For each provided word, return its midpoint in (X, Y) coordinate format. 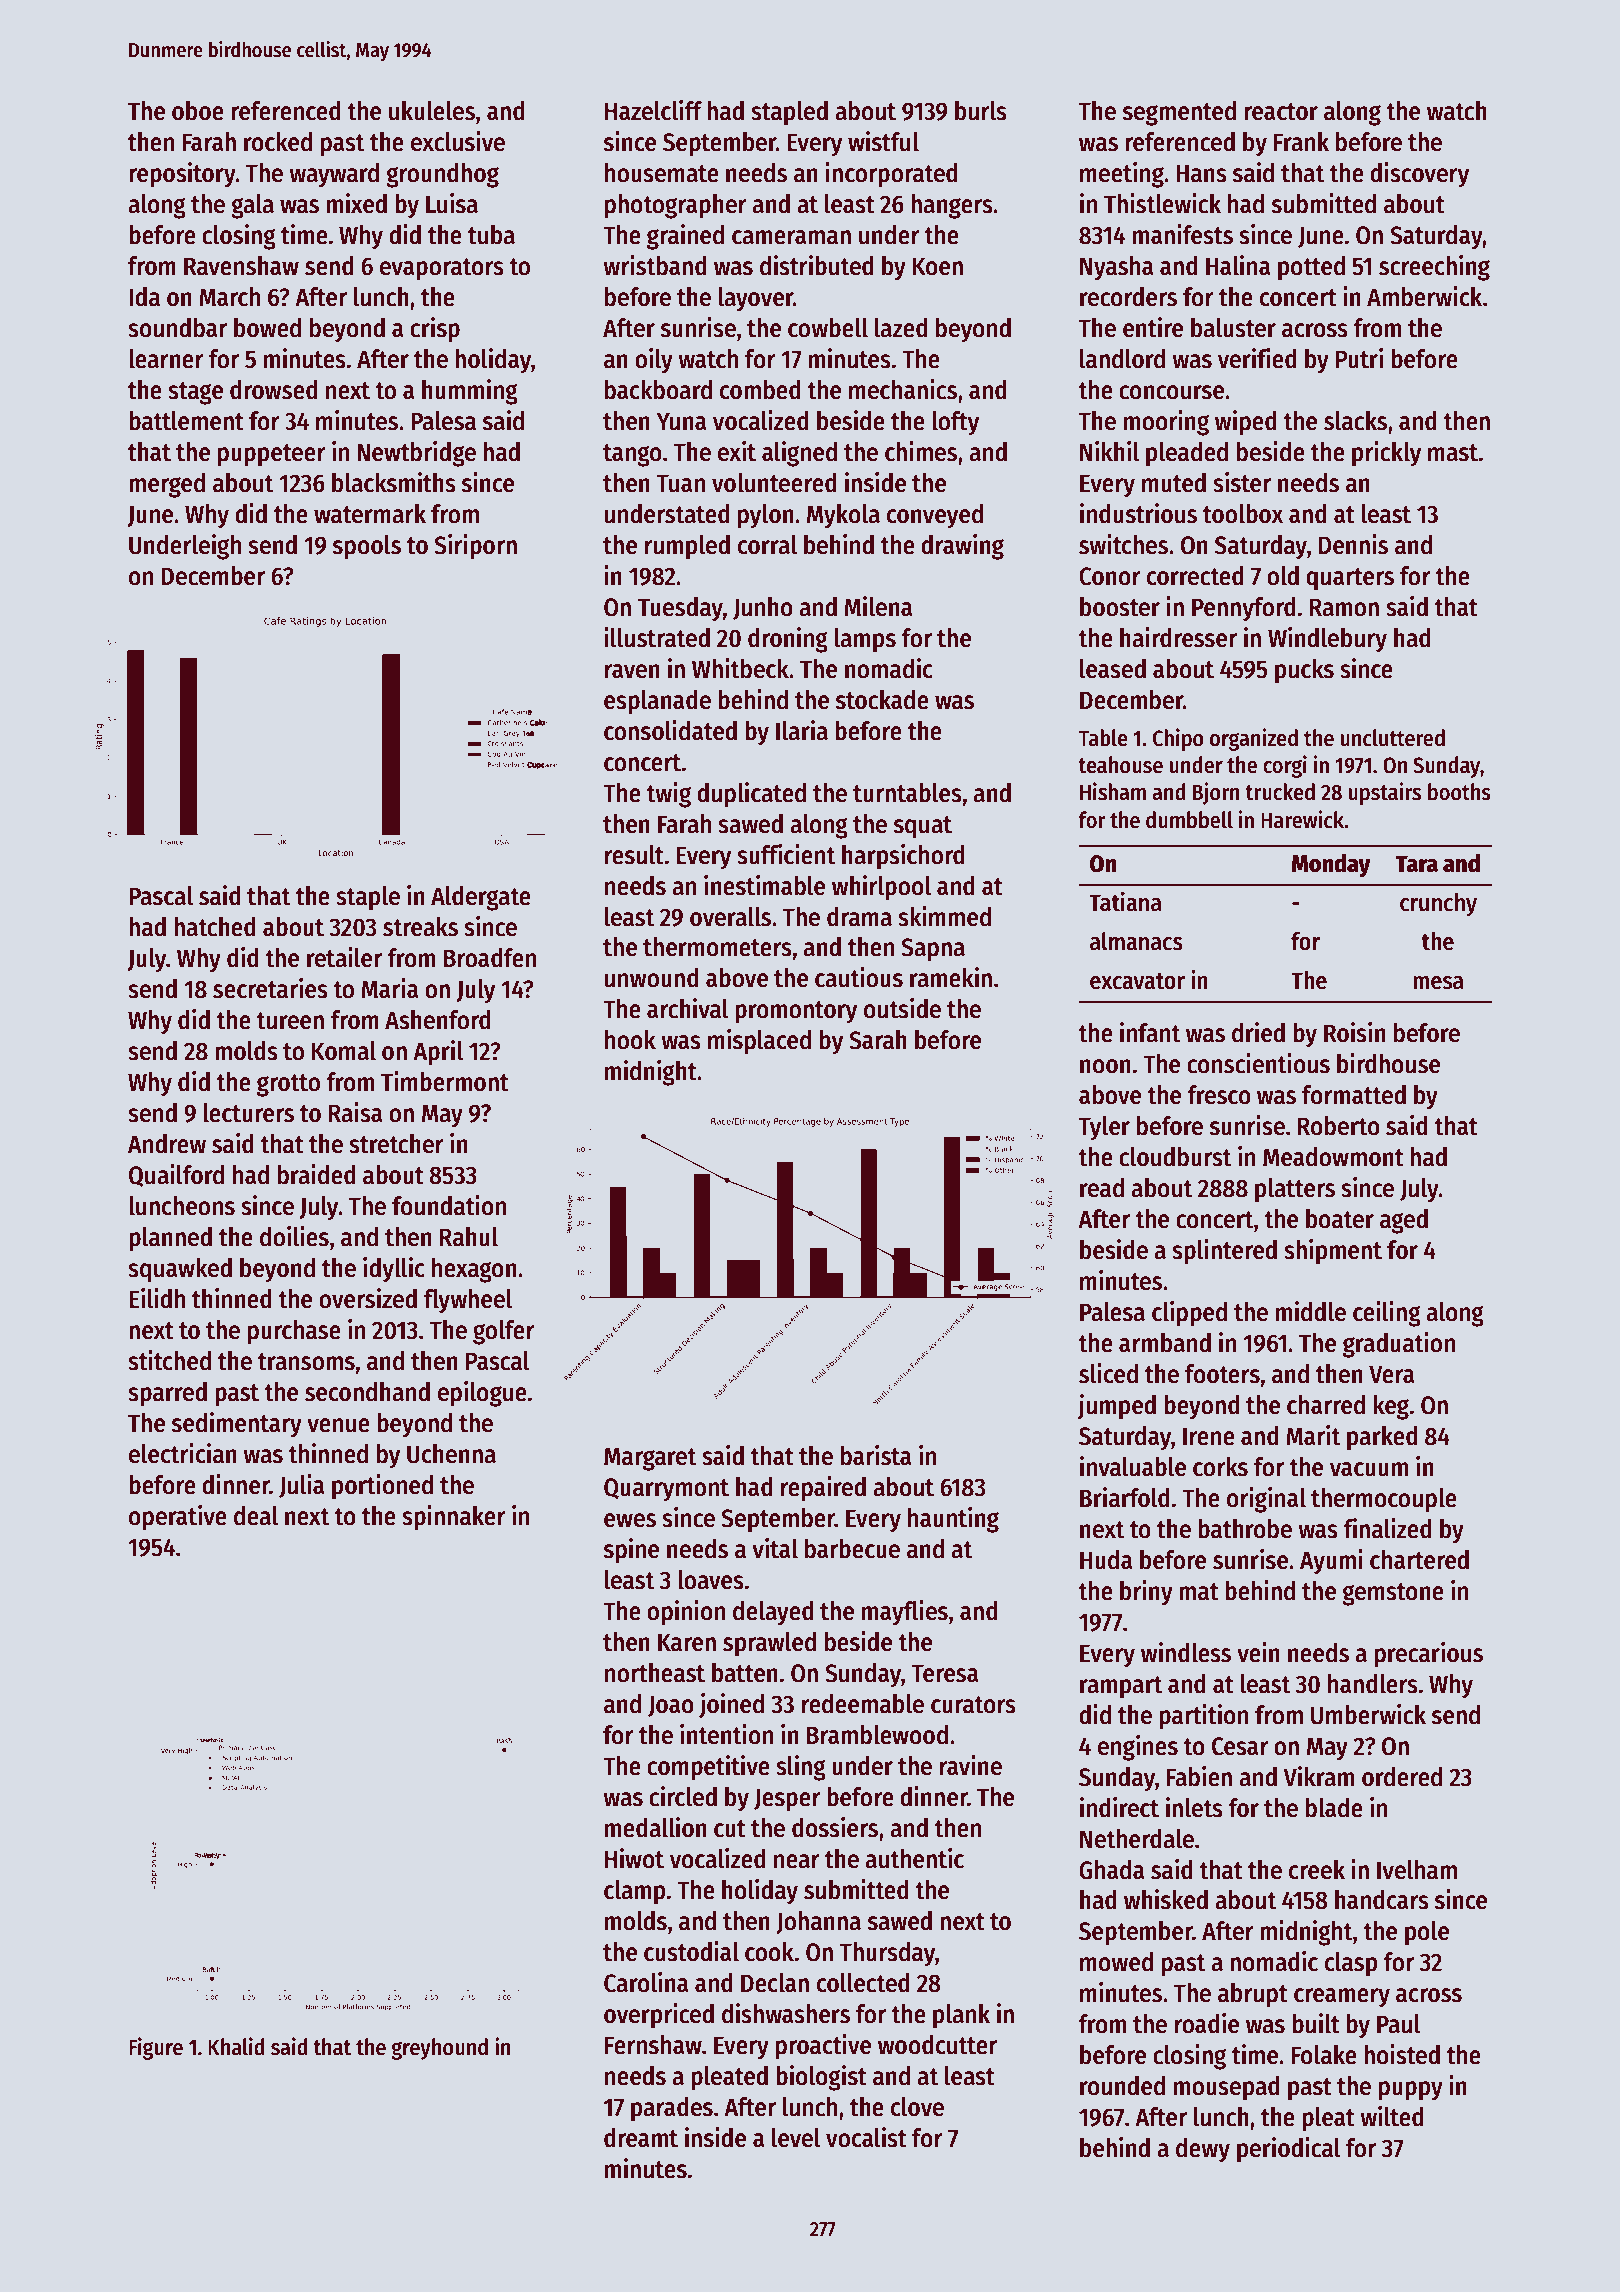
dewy (1203, 2150)
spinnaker (454, 1518)
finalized (1387, 1528)
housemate (662, 173)
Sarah (878, 1040)
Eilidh (157, 1298)
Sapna (933, 950)
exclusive (458, 141)
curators (973, 1705)
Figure (156, 2048)
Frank (1301, 142)
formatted (1354, 1095)
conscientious (1258, 1063)
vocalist (866, 2137)
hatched (215, 927)
